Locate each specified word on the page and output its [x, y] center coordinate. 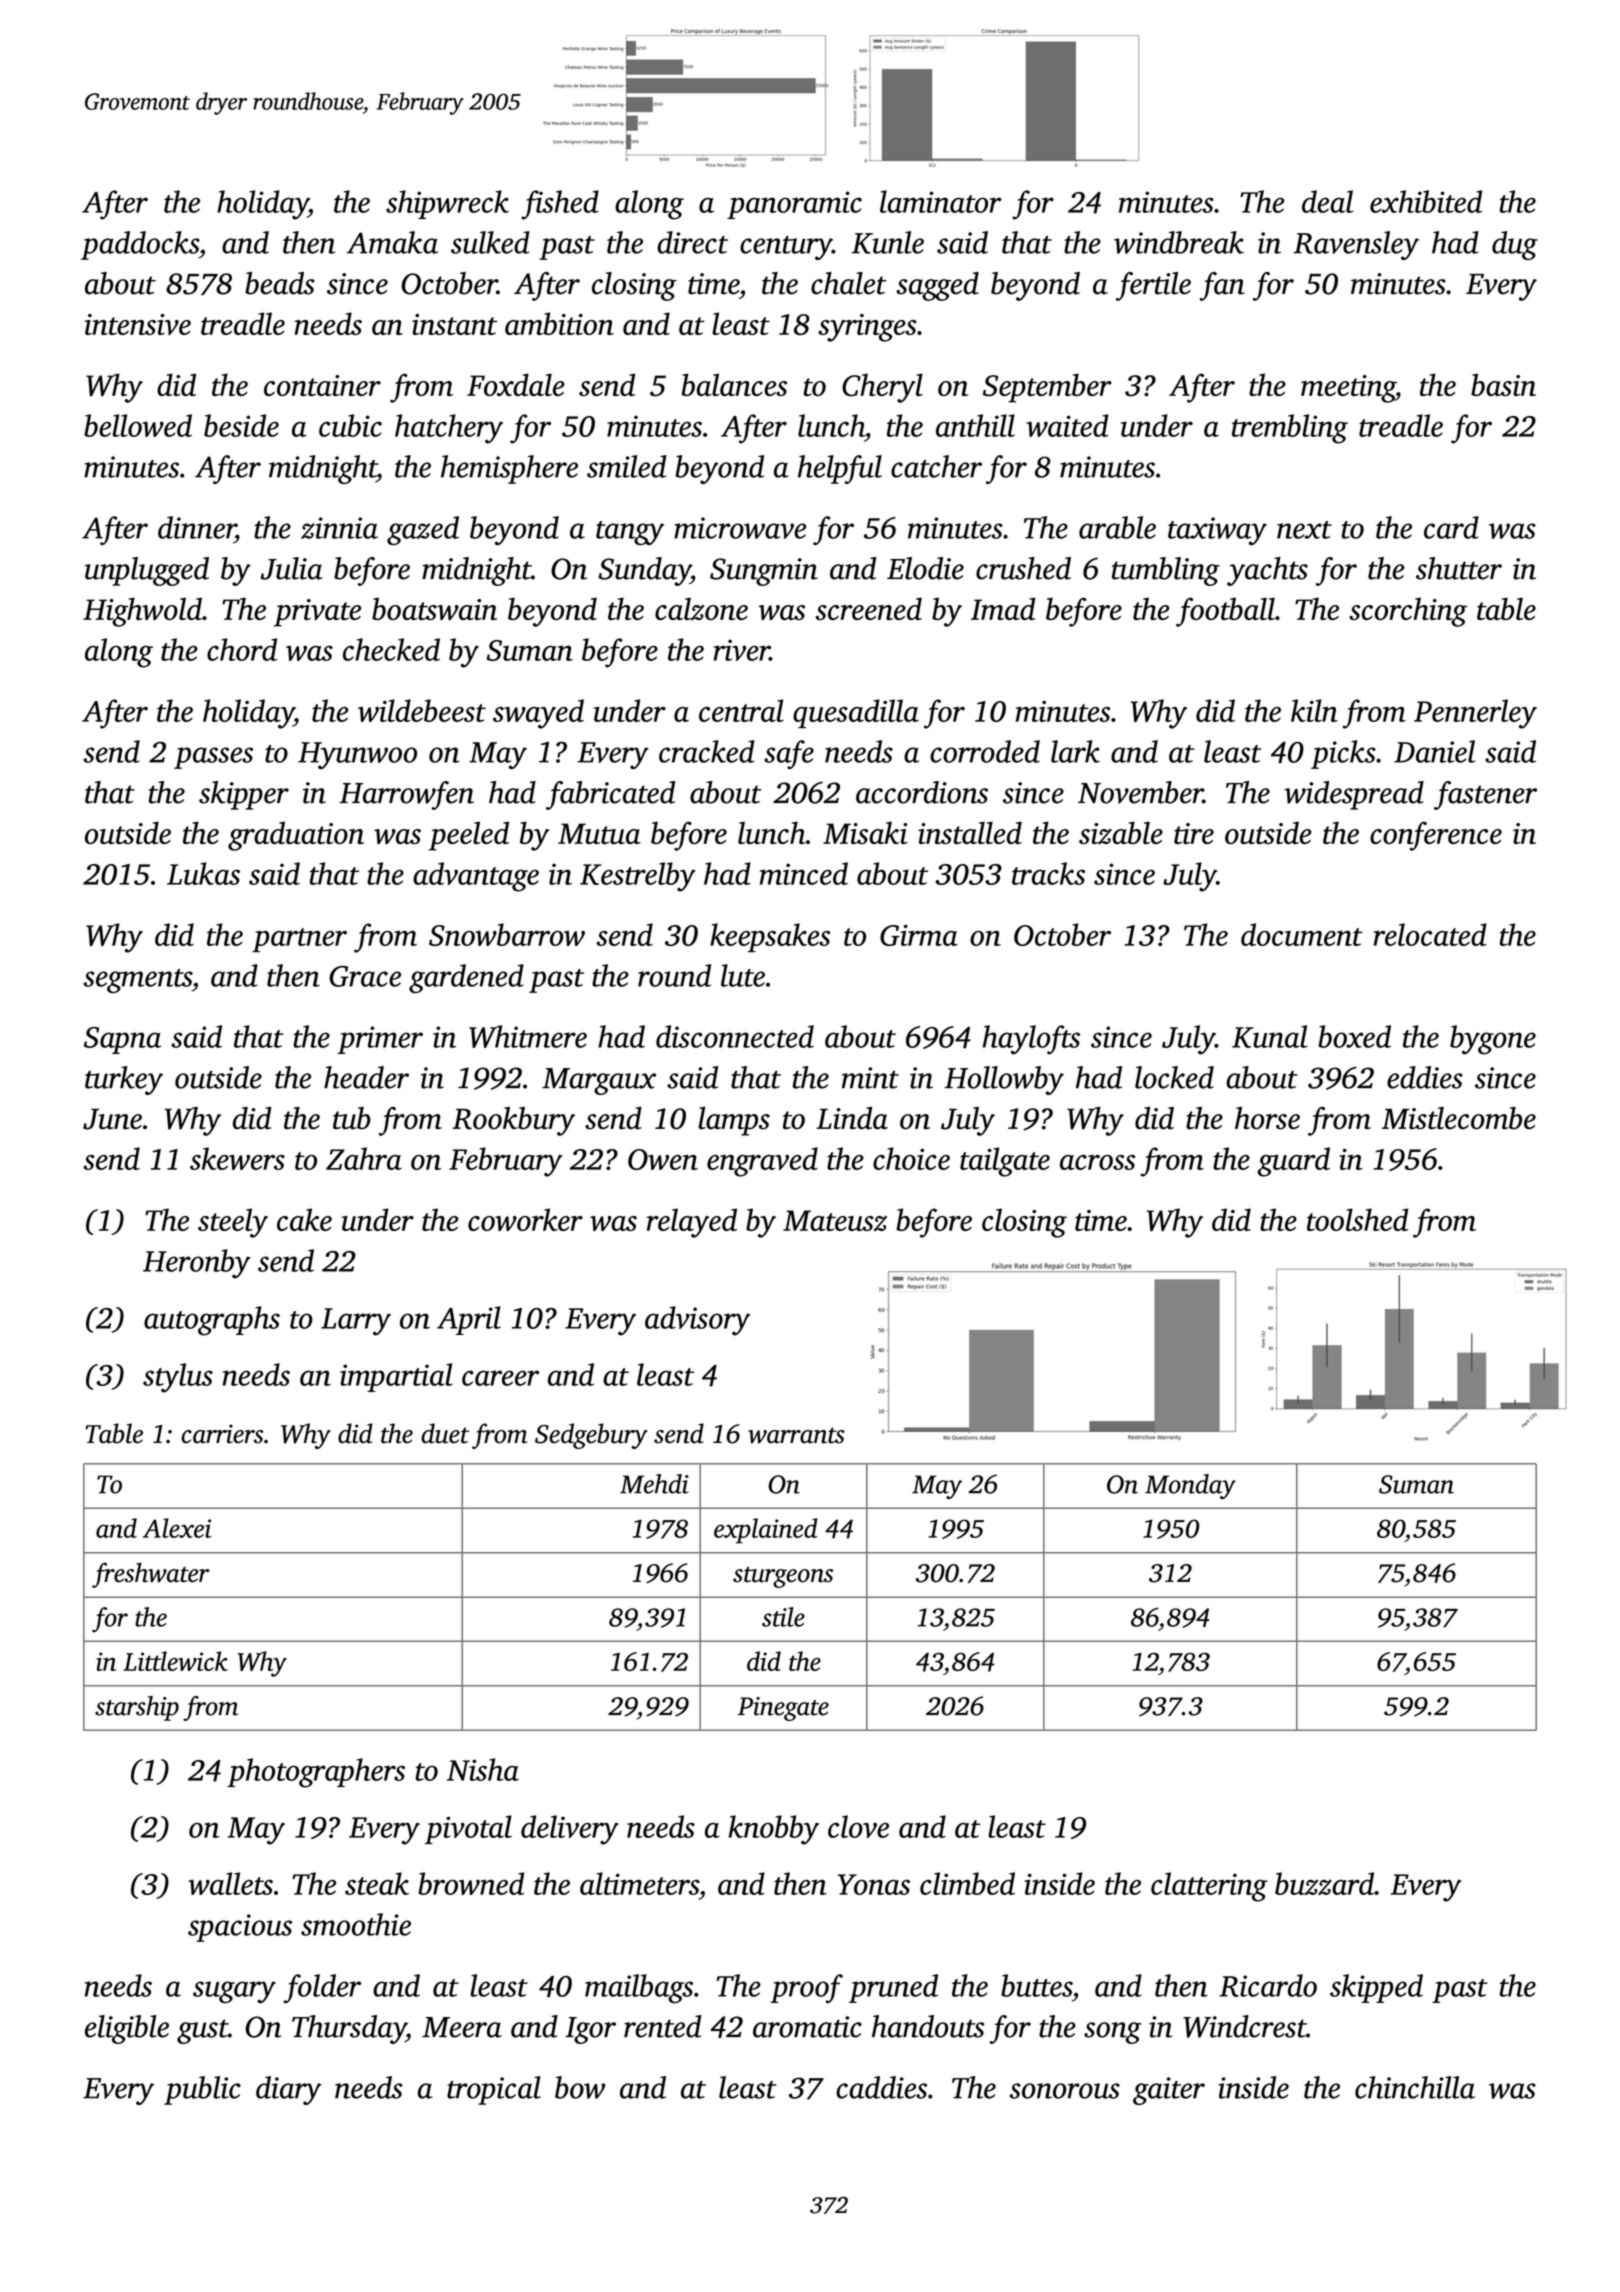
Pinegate [783, 1709]
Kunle [888, 242]
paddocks [140, 245]
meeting [1348, 389]
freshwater [151, 1575]
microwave [740, 528]
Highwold [142, 612]
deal [1327, 201]
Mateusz [835, 1221]
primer [380, 1040]
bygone [1493, 1040]
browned [471, 1883]
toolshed [1357, 1219]
